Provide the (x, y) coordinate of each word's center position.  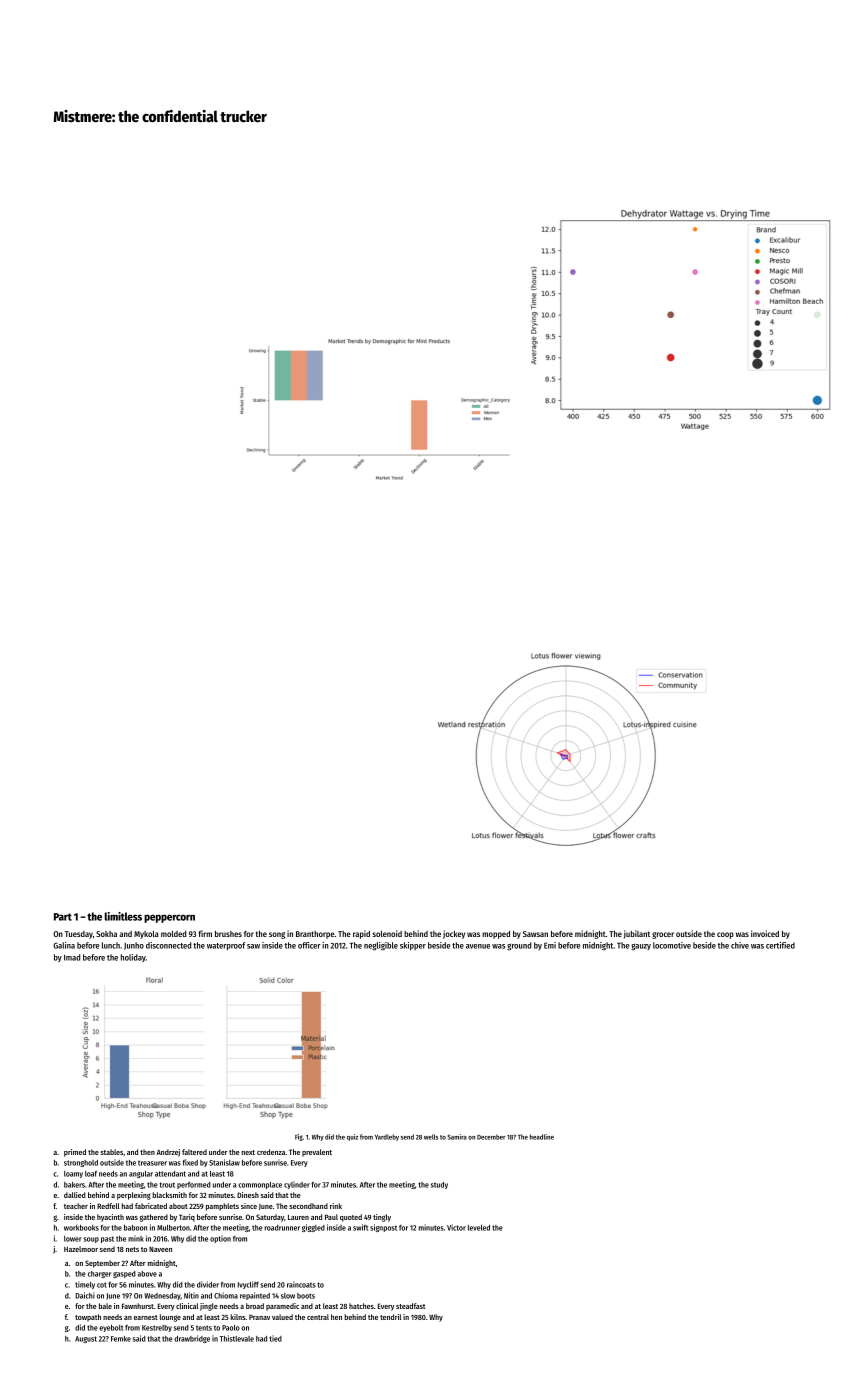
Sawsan (535, 934)
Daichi (85, 1295)
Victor (456, 1227)
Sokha (106, 934)
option (220, 1239)
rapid (361, 934)
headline (542, 1137)
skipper (413, 946)
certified (780, 945)
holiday (133, 958)
